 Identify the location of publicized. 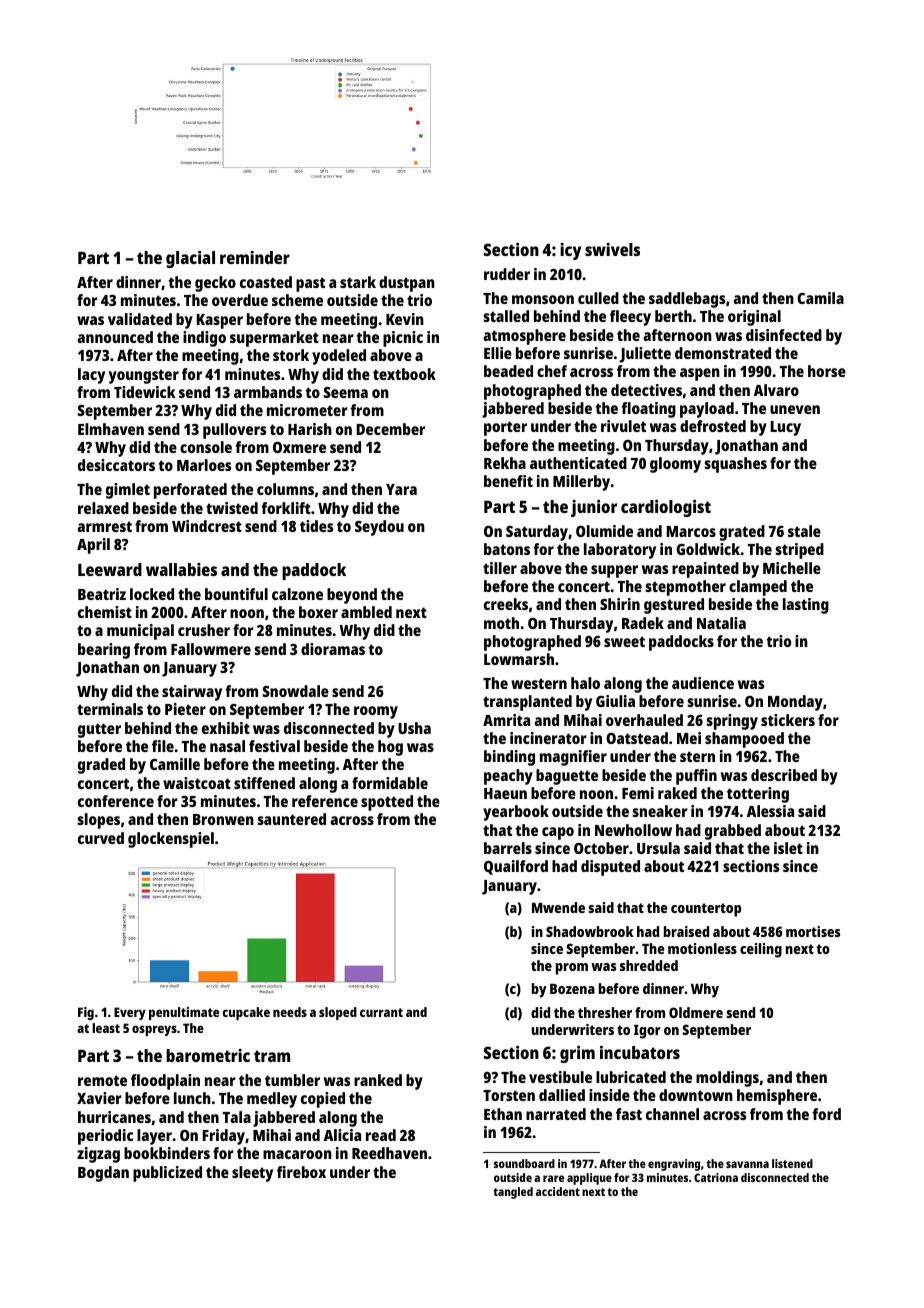
(167, 1174).
